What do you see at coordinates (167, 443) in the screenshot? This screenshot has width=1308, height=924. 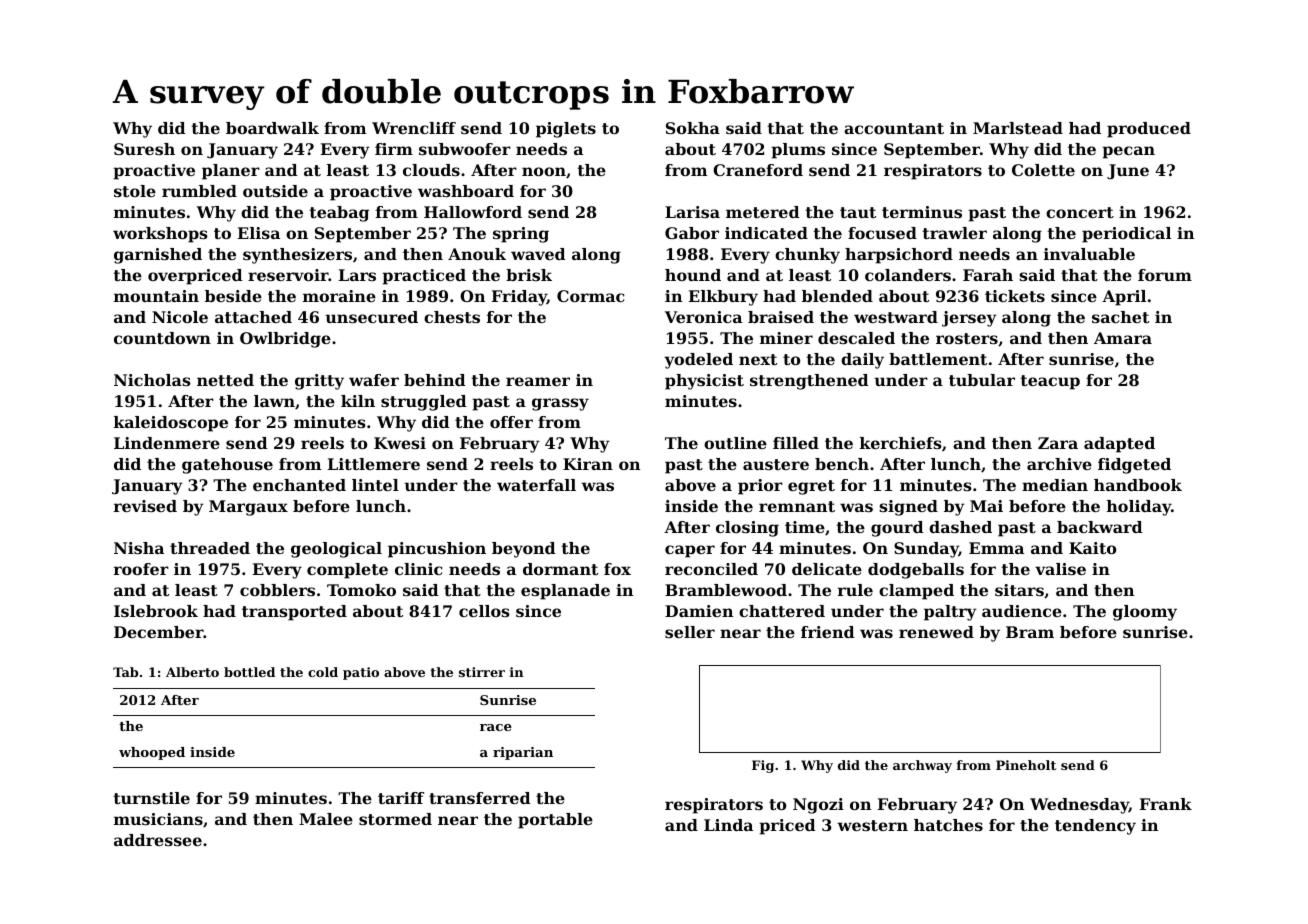 I see `Lindenmere` at bounding box center [167, 443].
